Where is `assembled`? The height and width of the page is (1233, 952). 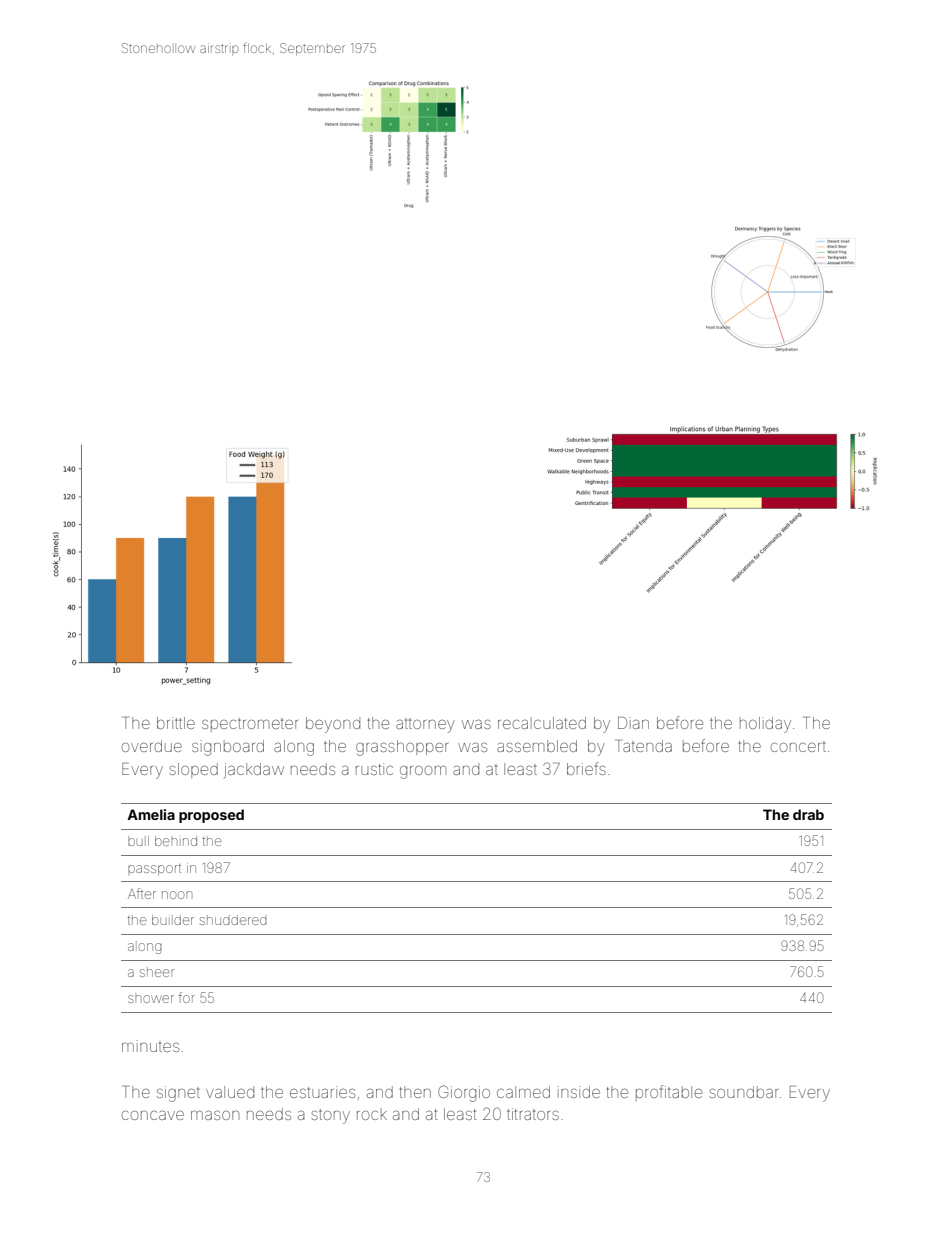
assembled is located at coordinates (537, 746).
